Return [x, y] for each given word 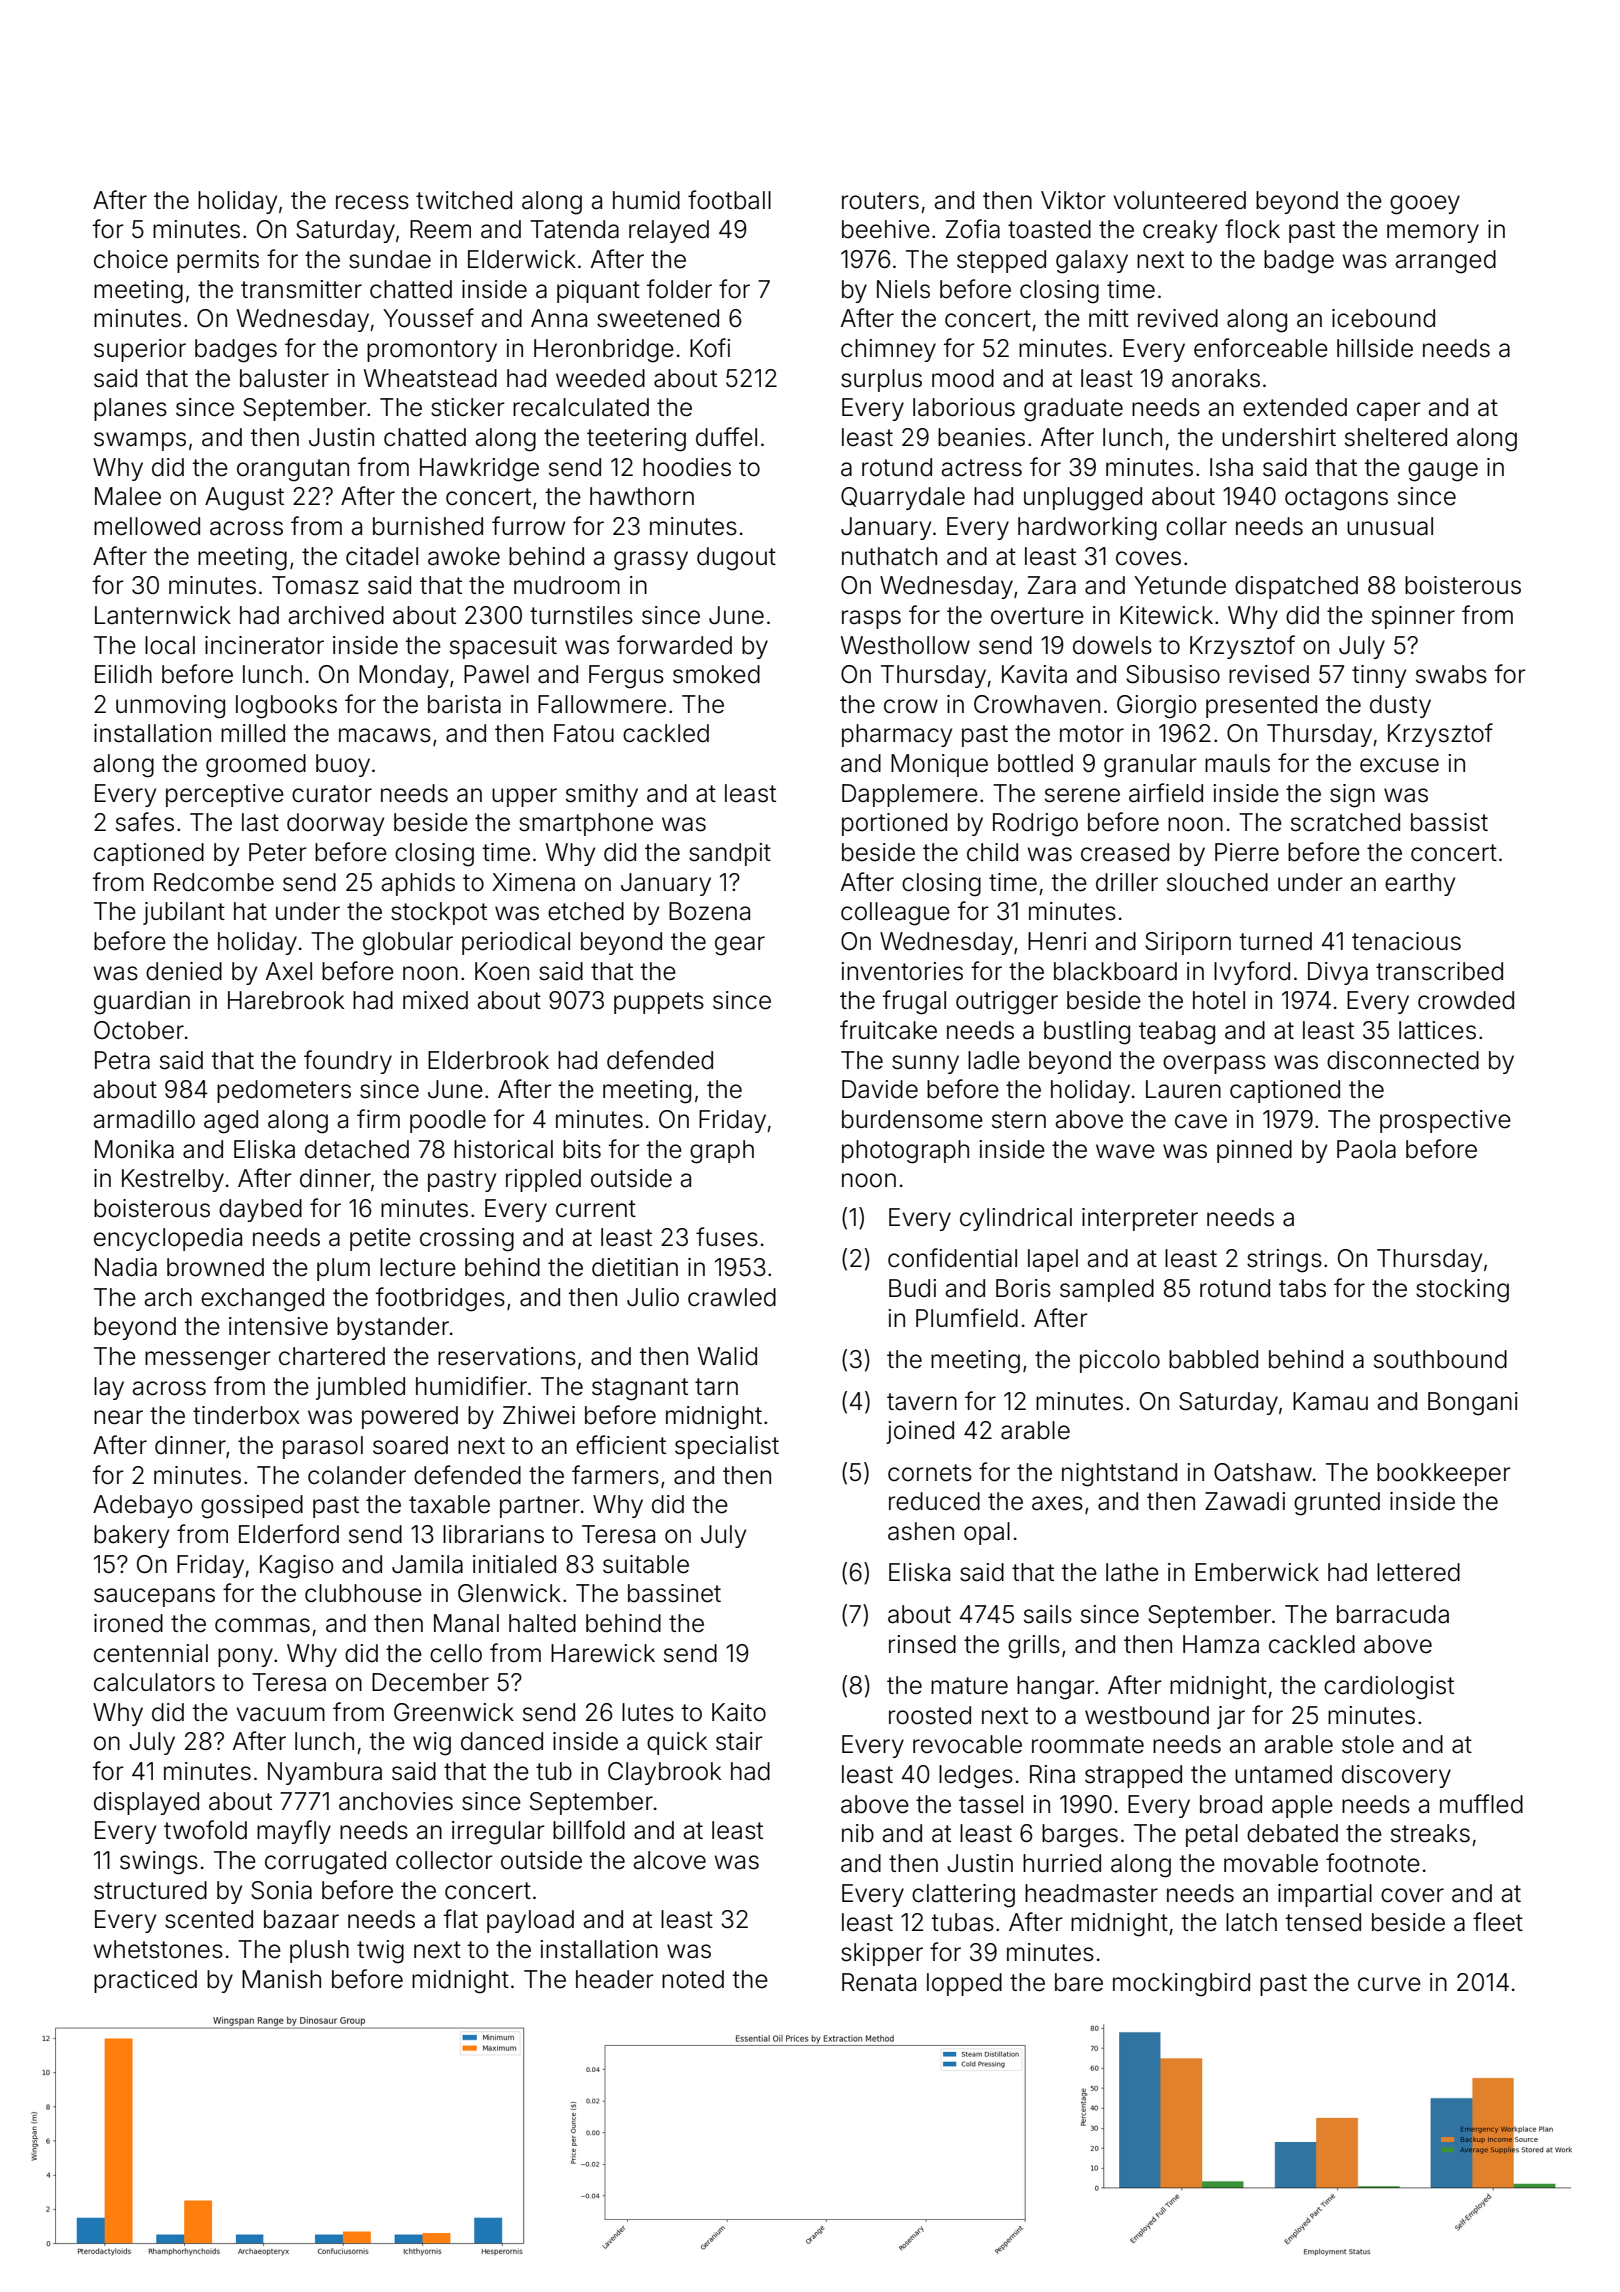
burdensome [912, 1119]
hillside [1375, 348]
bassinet [674, 1593]
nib [858, 1833]
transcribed [1439, 971]
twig [380, 1952]
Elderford [289, 1534]
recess [372, 202]
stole [1368, 1744]
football [729, 200]
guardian [142, 1003]
